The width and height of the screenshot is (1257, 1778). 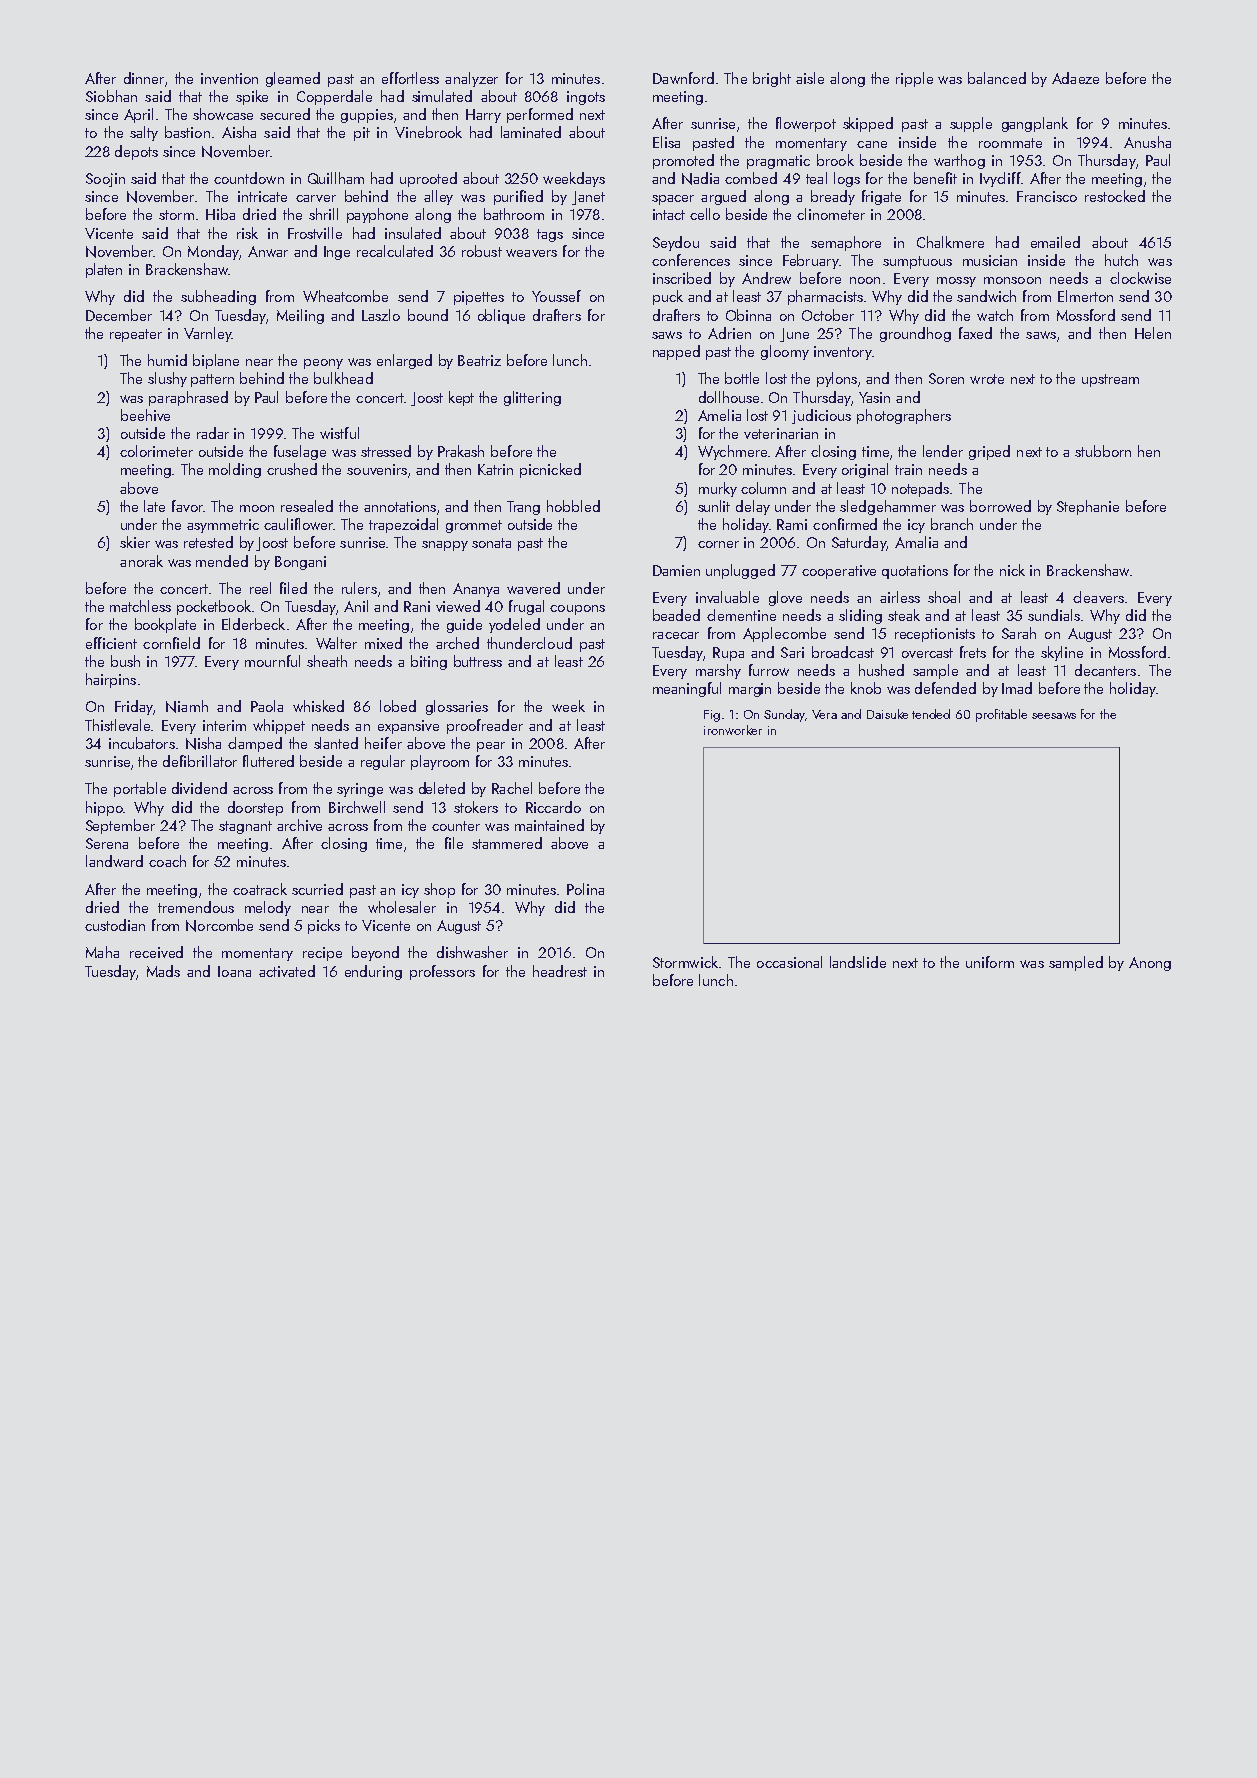 I want to click on occasional, so click(x=789, y=962).
